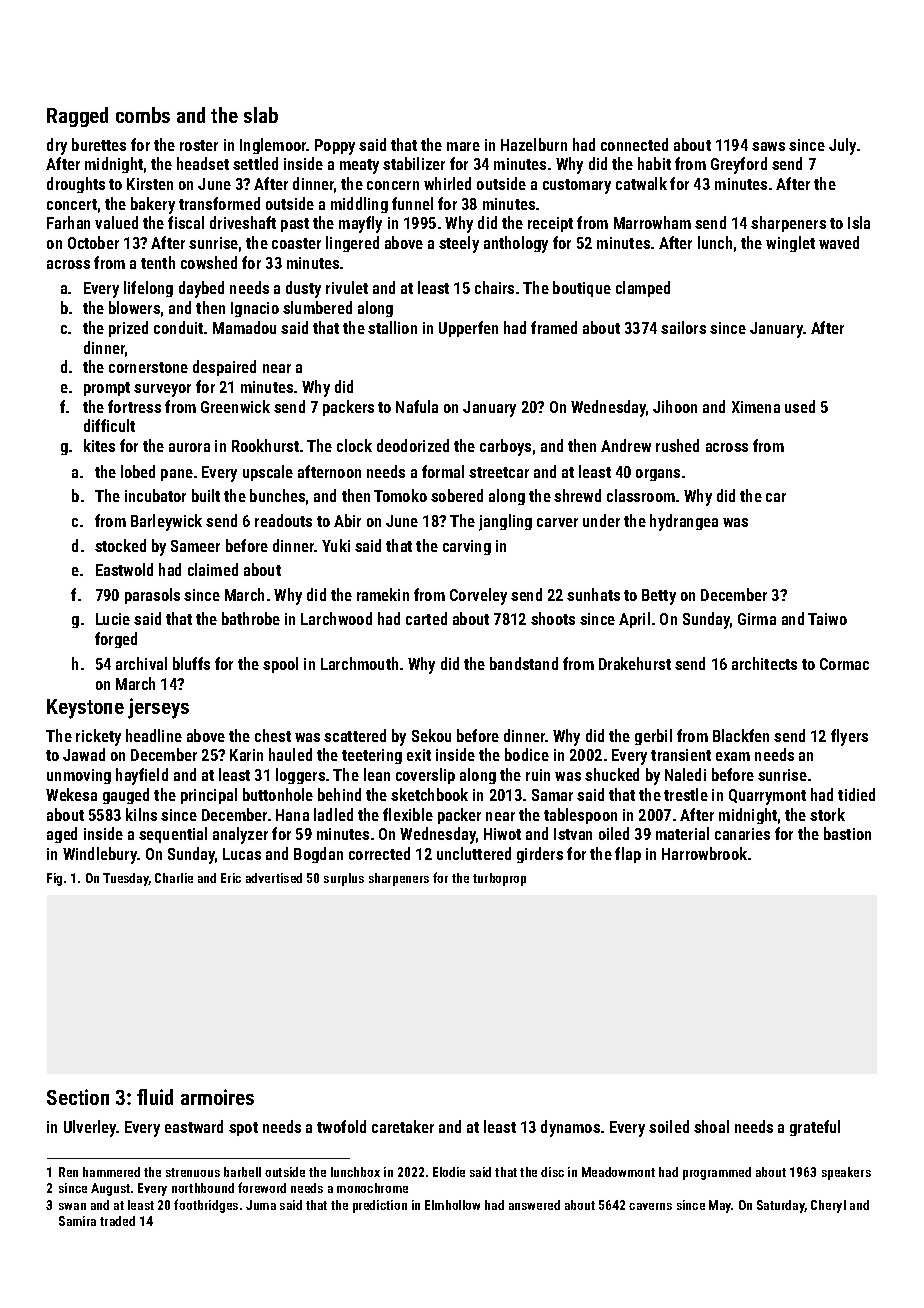  Describe the element at coordinates (677, 445) in the screenshot. I see `rushed` at that location.
